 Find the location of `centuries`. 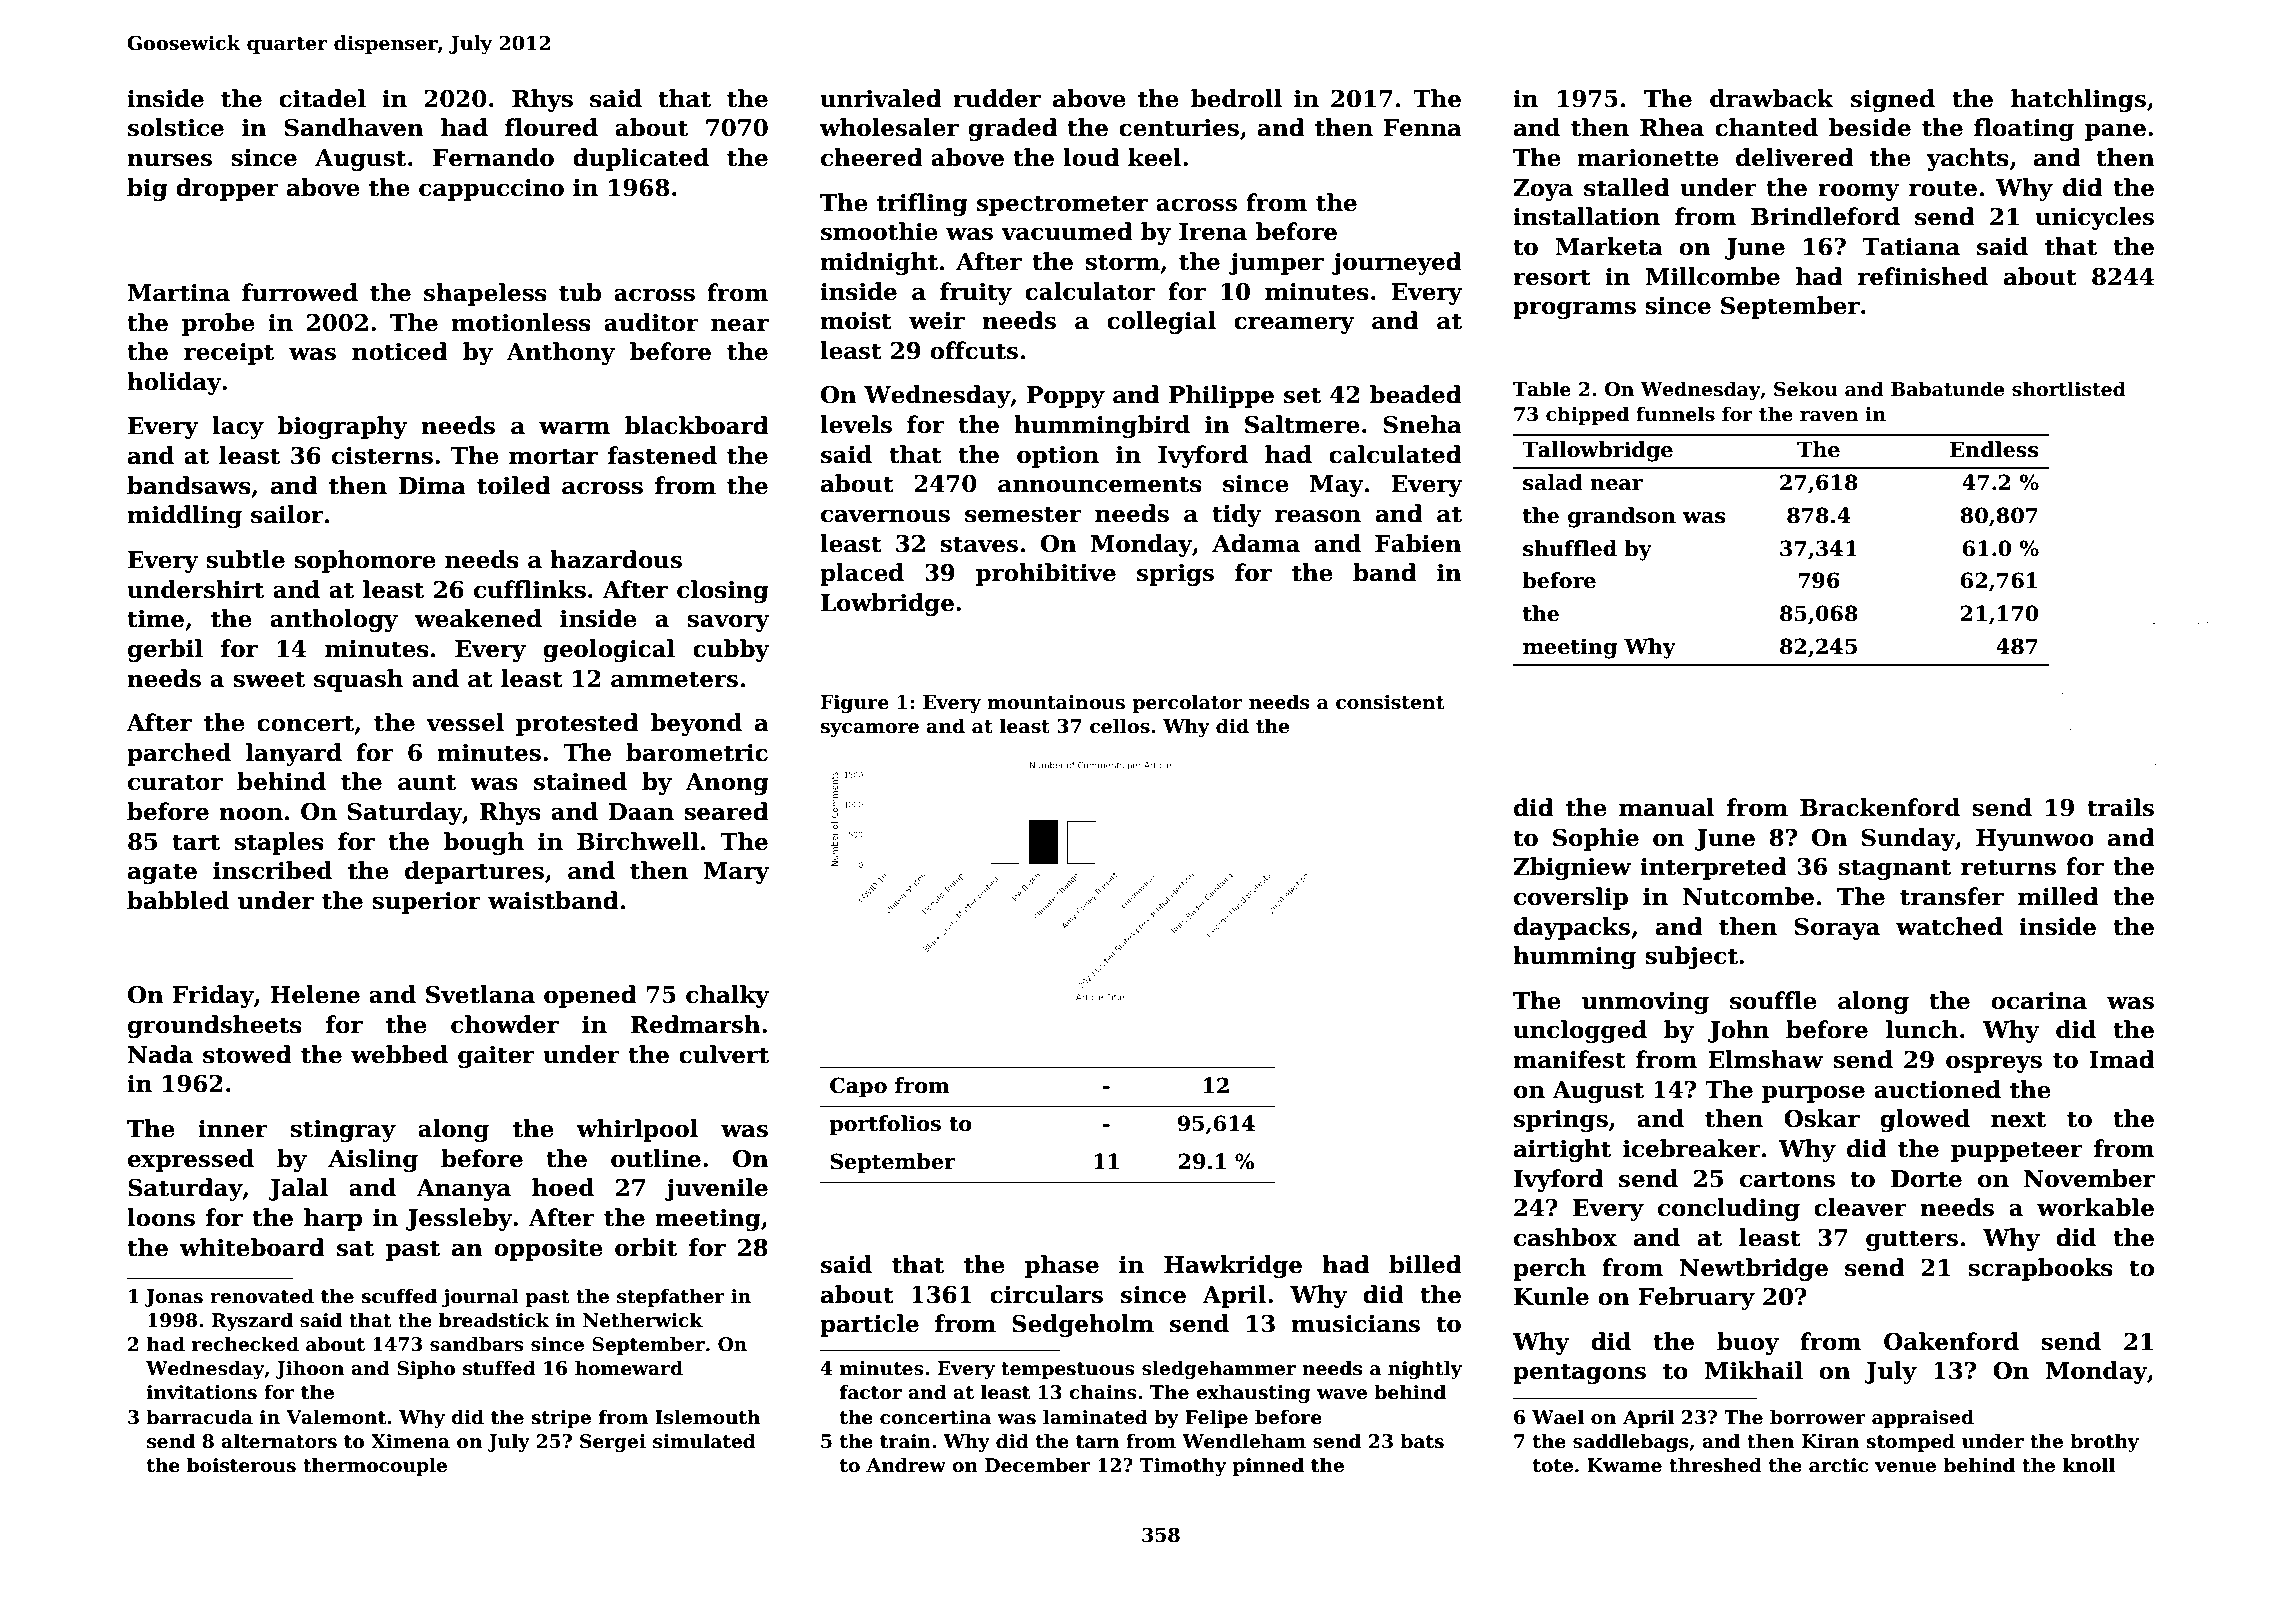

centuries is located at coordinates (1179, 128).
